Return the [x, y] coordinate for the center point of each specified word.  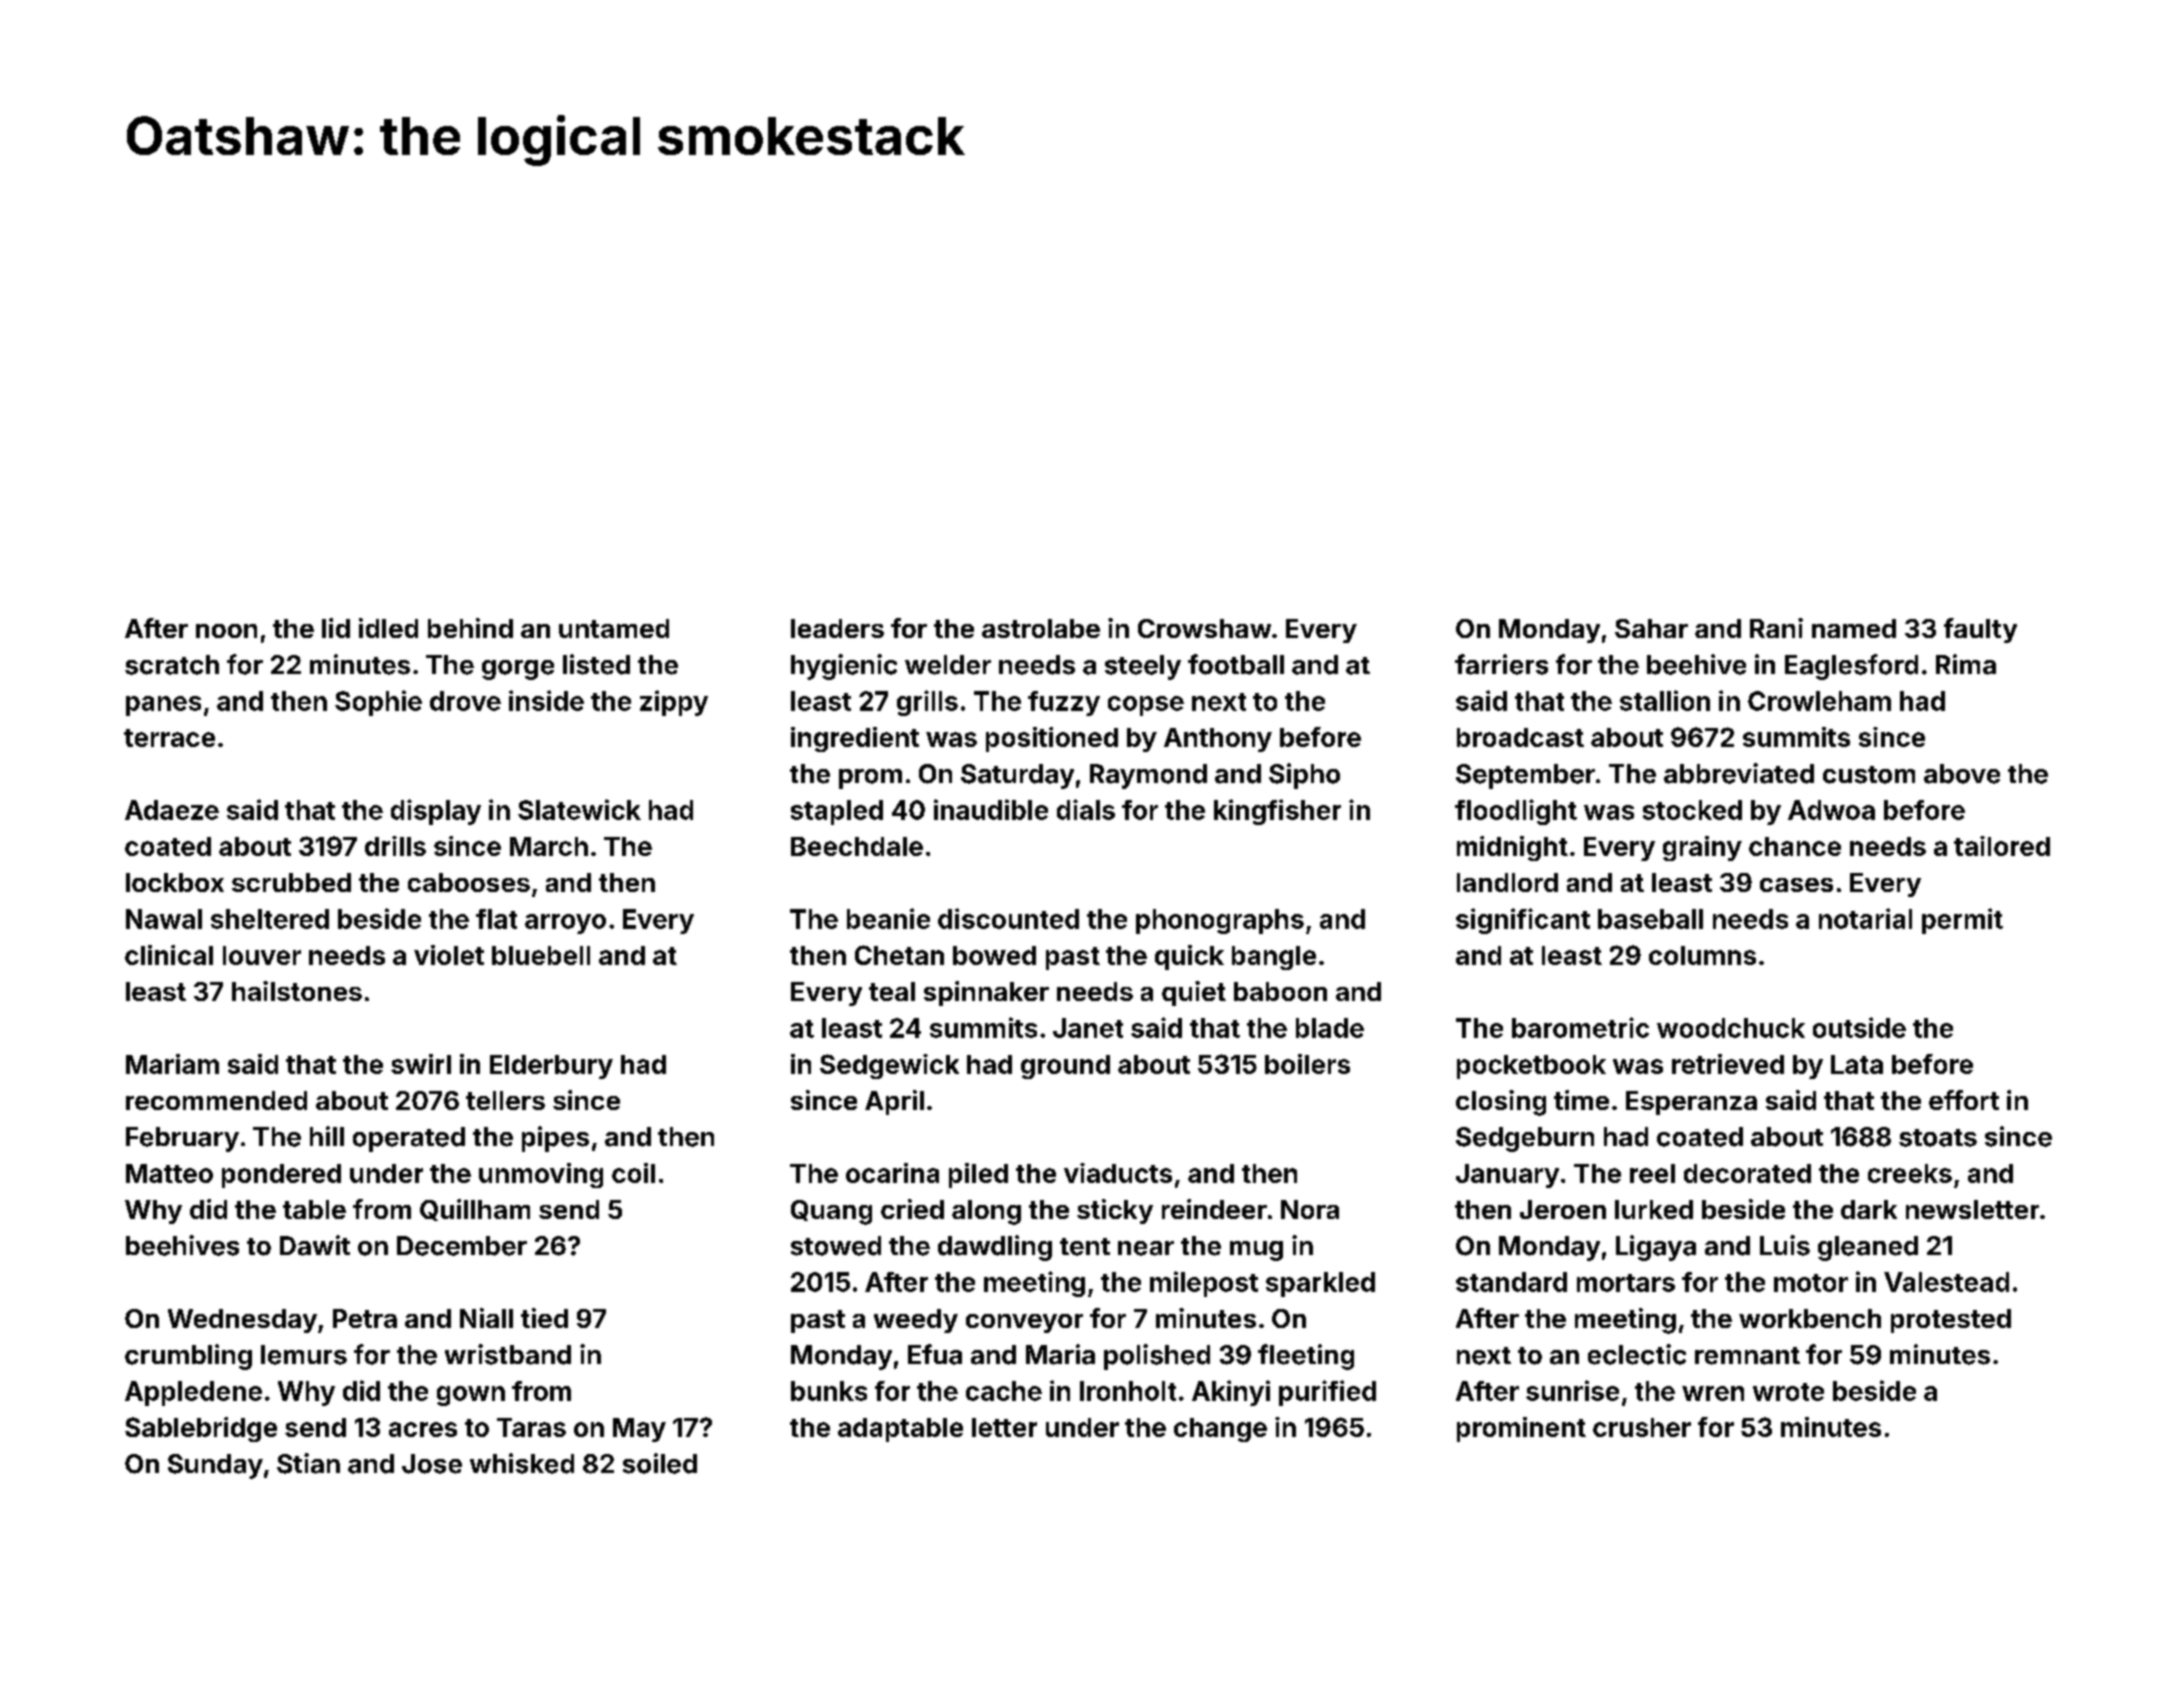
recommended [216, 1100]
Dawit [315, 1245]
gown [471, 1396]
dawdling [995, 1248]
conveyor [1024, 1323]
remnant [1747, 1356]
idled [388, 628]
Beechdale [857, 846]
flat [496, 919]
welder [948, 665]
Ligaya [1656, 1248]
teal [892, 991]
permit [1962, 921]
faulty [1980, 630]
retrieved [1728, 1064]
